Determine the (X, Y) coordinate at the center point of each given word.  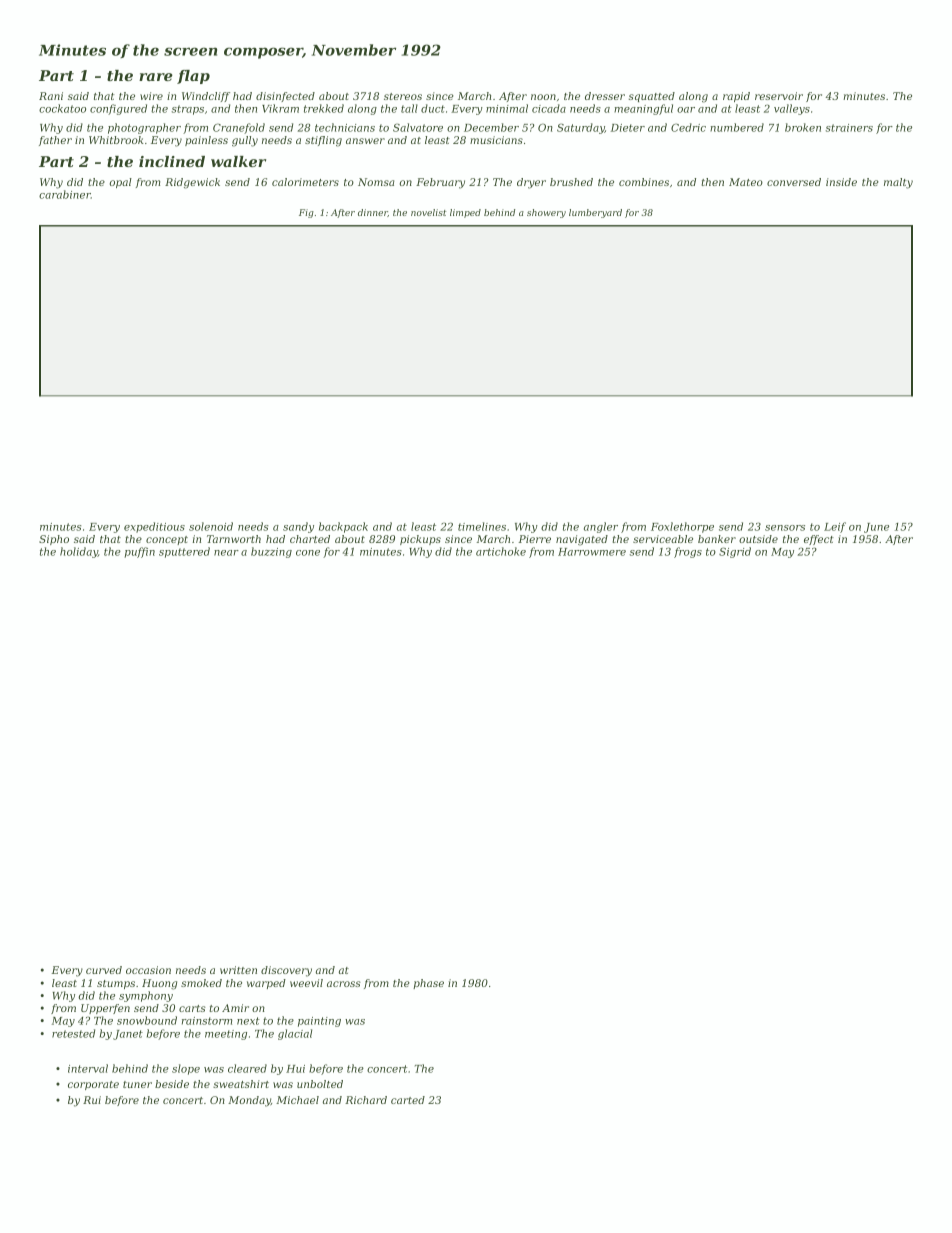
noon (543, 97)
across (344, 984)
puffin (140, 552)
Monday (249, 1101)
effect (819, 540)
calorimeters (305, 182)
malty (898, 183)
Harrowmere (592, 552)
